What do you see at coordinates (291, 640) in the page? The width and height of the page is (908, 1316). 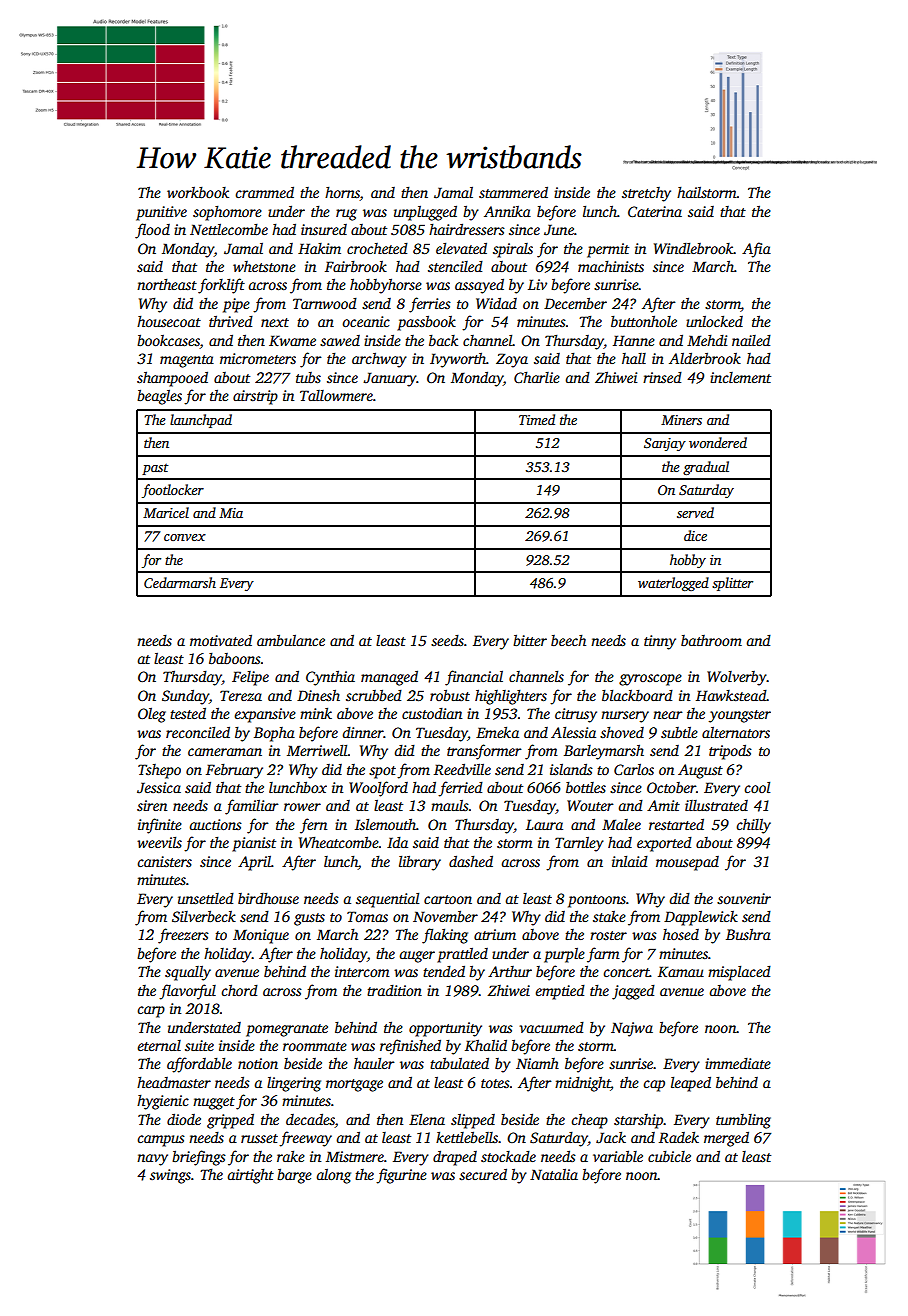 I see `ambulance` at bounding box center [291, 640].
